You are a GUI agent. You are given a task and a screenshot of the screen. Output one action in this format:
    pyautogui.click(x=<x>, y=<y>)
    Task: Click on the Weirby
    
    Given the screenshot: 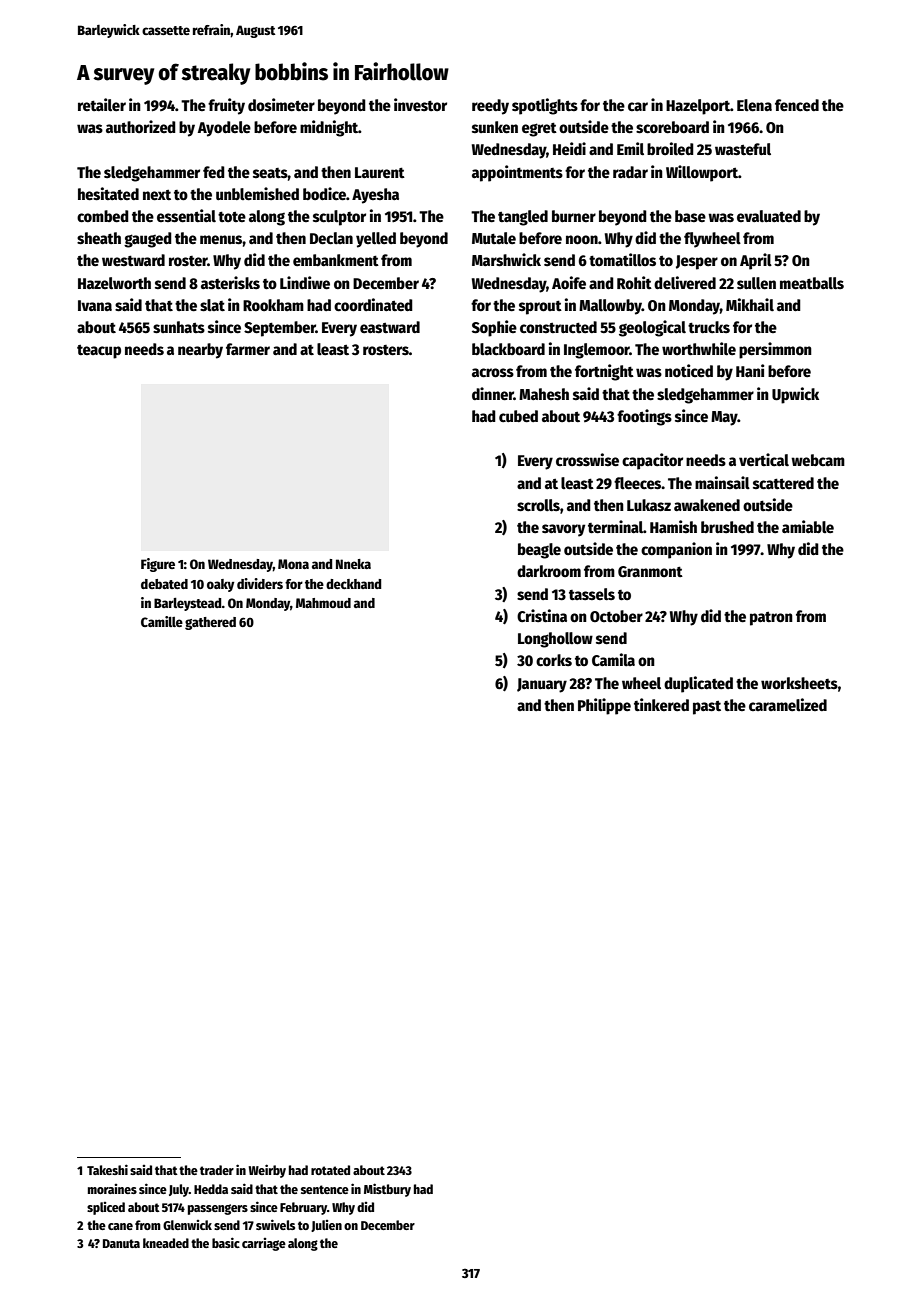 What is the action you would take?
    pyautogui.click(x=267, y=1171)
